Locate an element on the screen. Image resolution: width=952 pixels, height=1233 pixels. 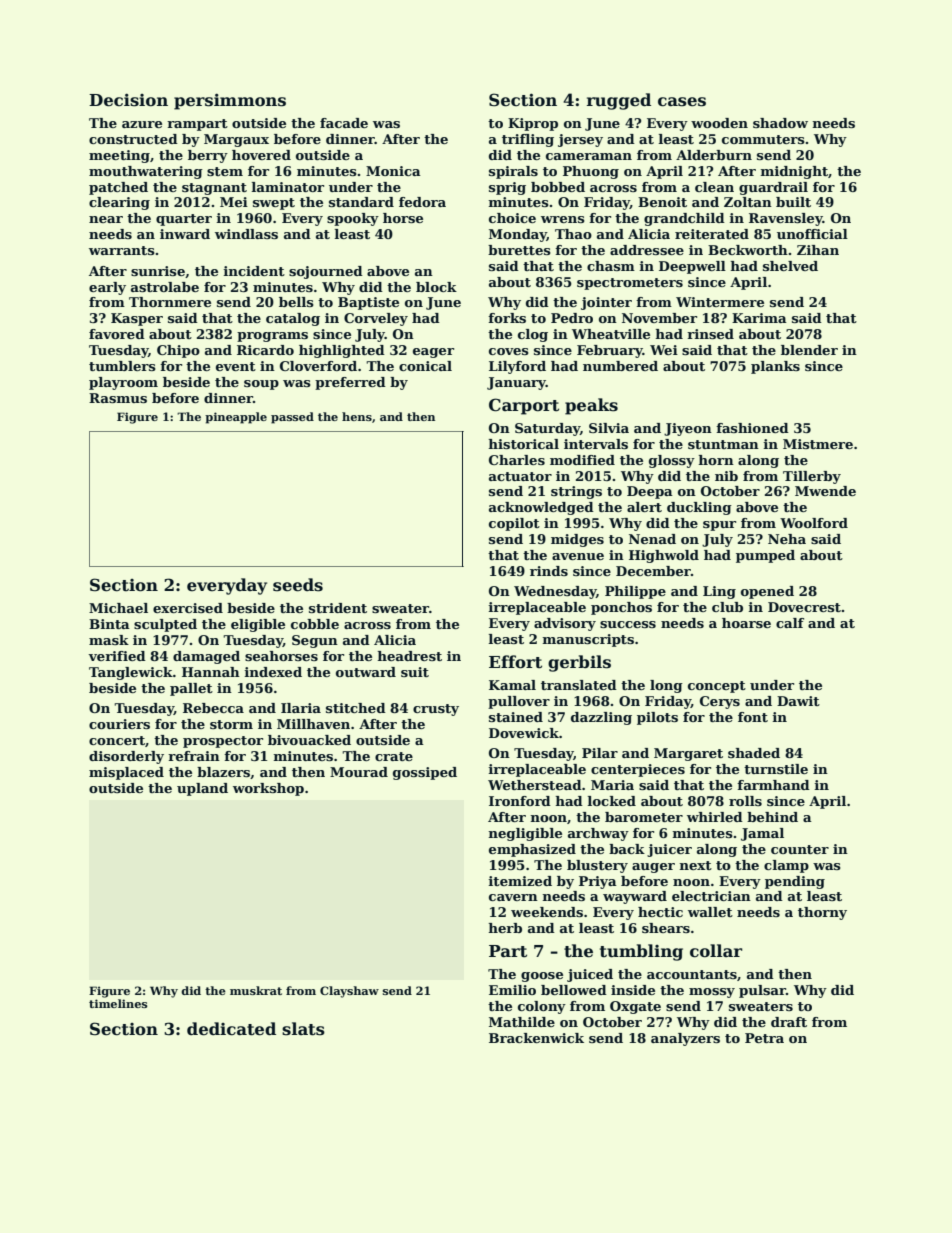
herb is located at coordinates (505, 928).
